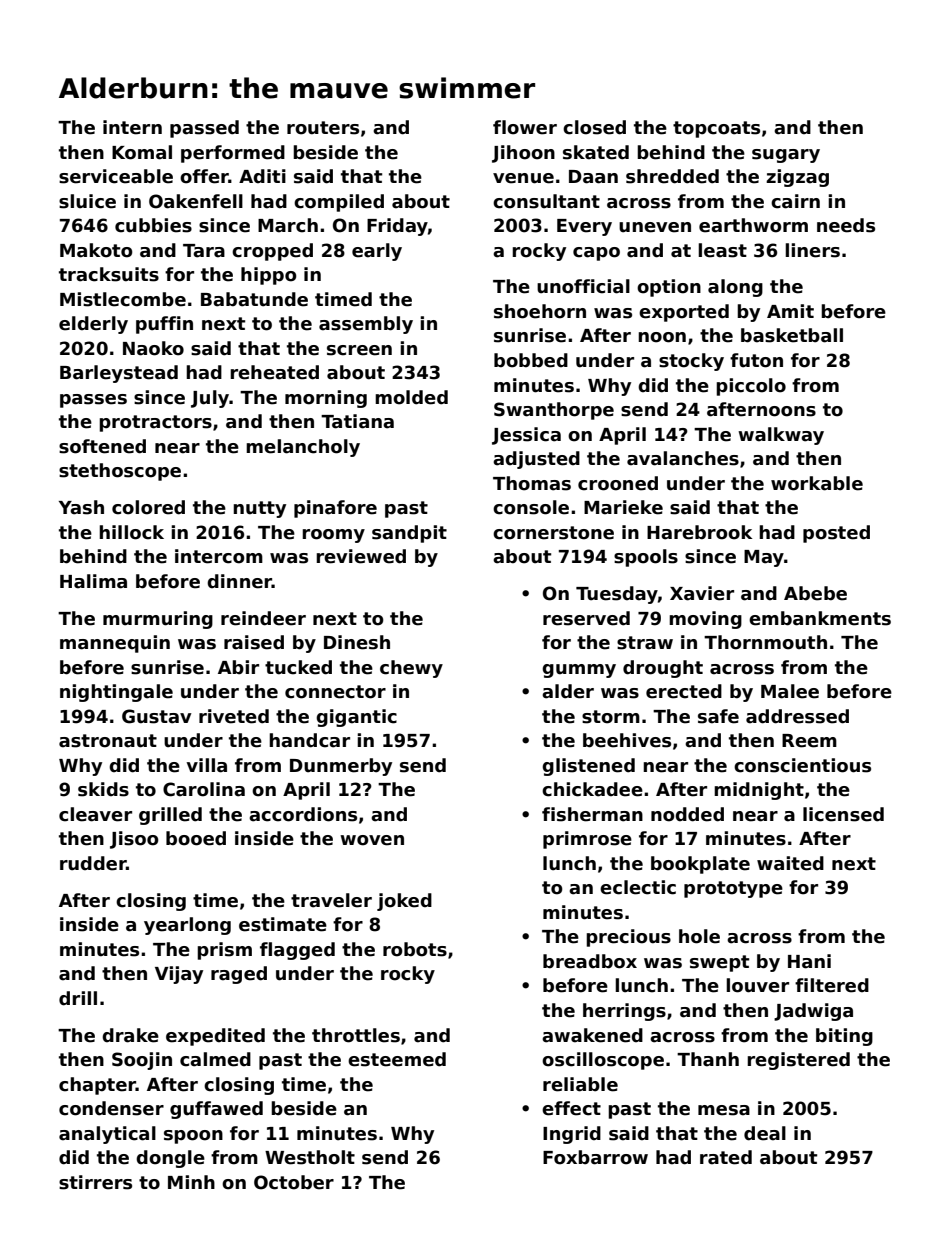 The height and width of the image is (1233, 952). I want to click on Foxbarrow, so click(595, 1157).
